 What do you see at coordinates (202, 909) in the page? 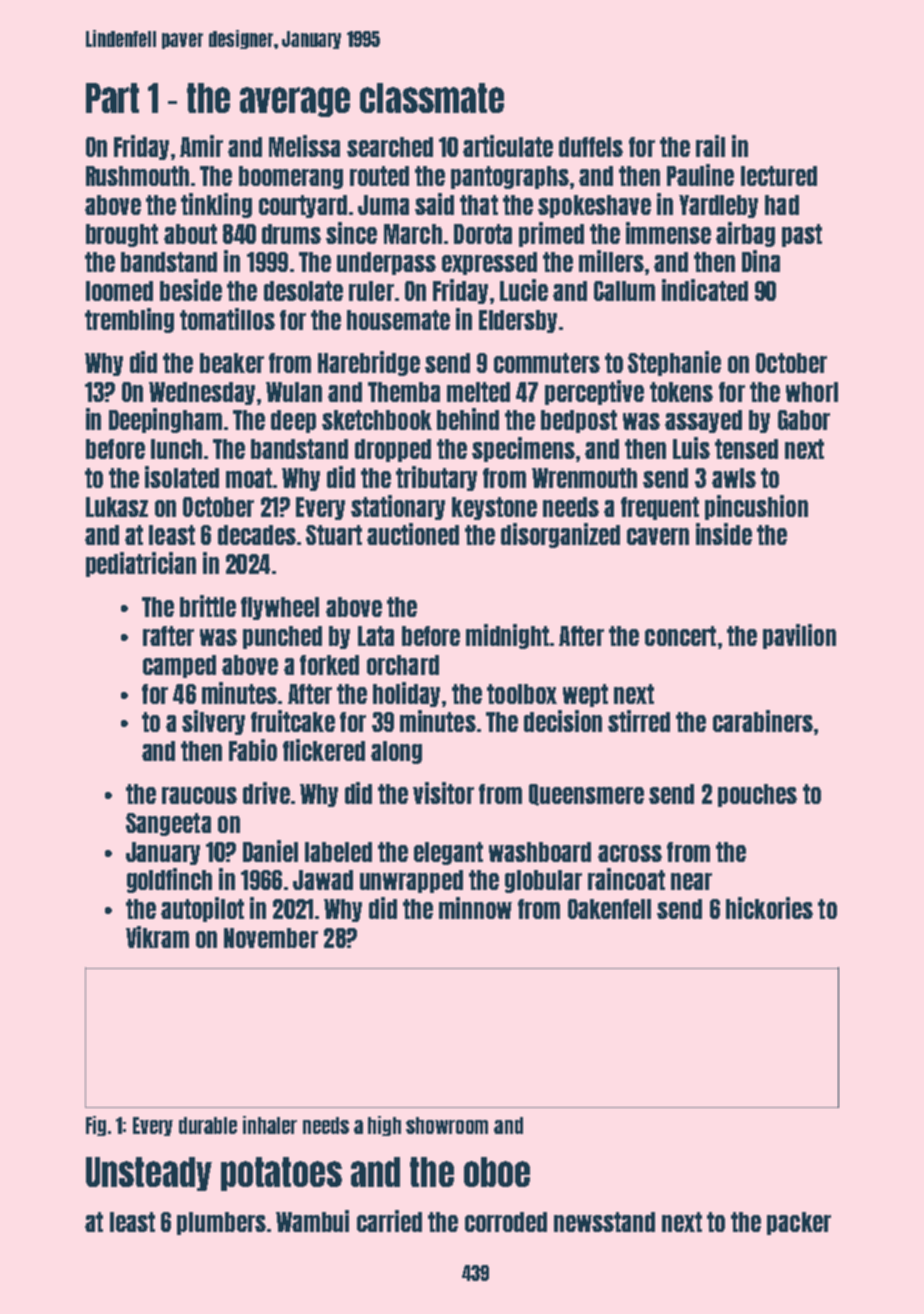
I see `autopilot` at bounding box center [202, 909].
